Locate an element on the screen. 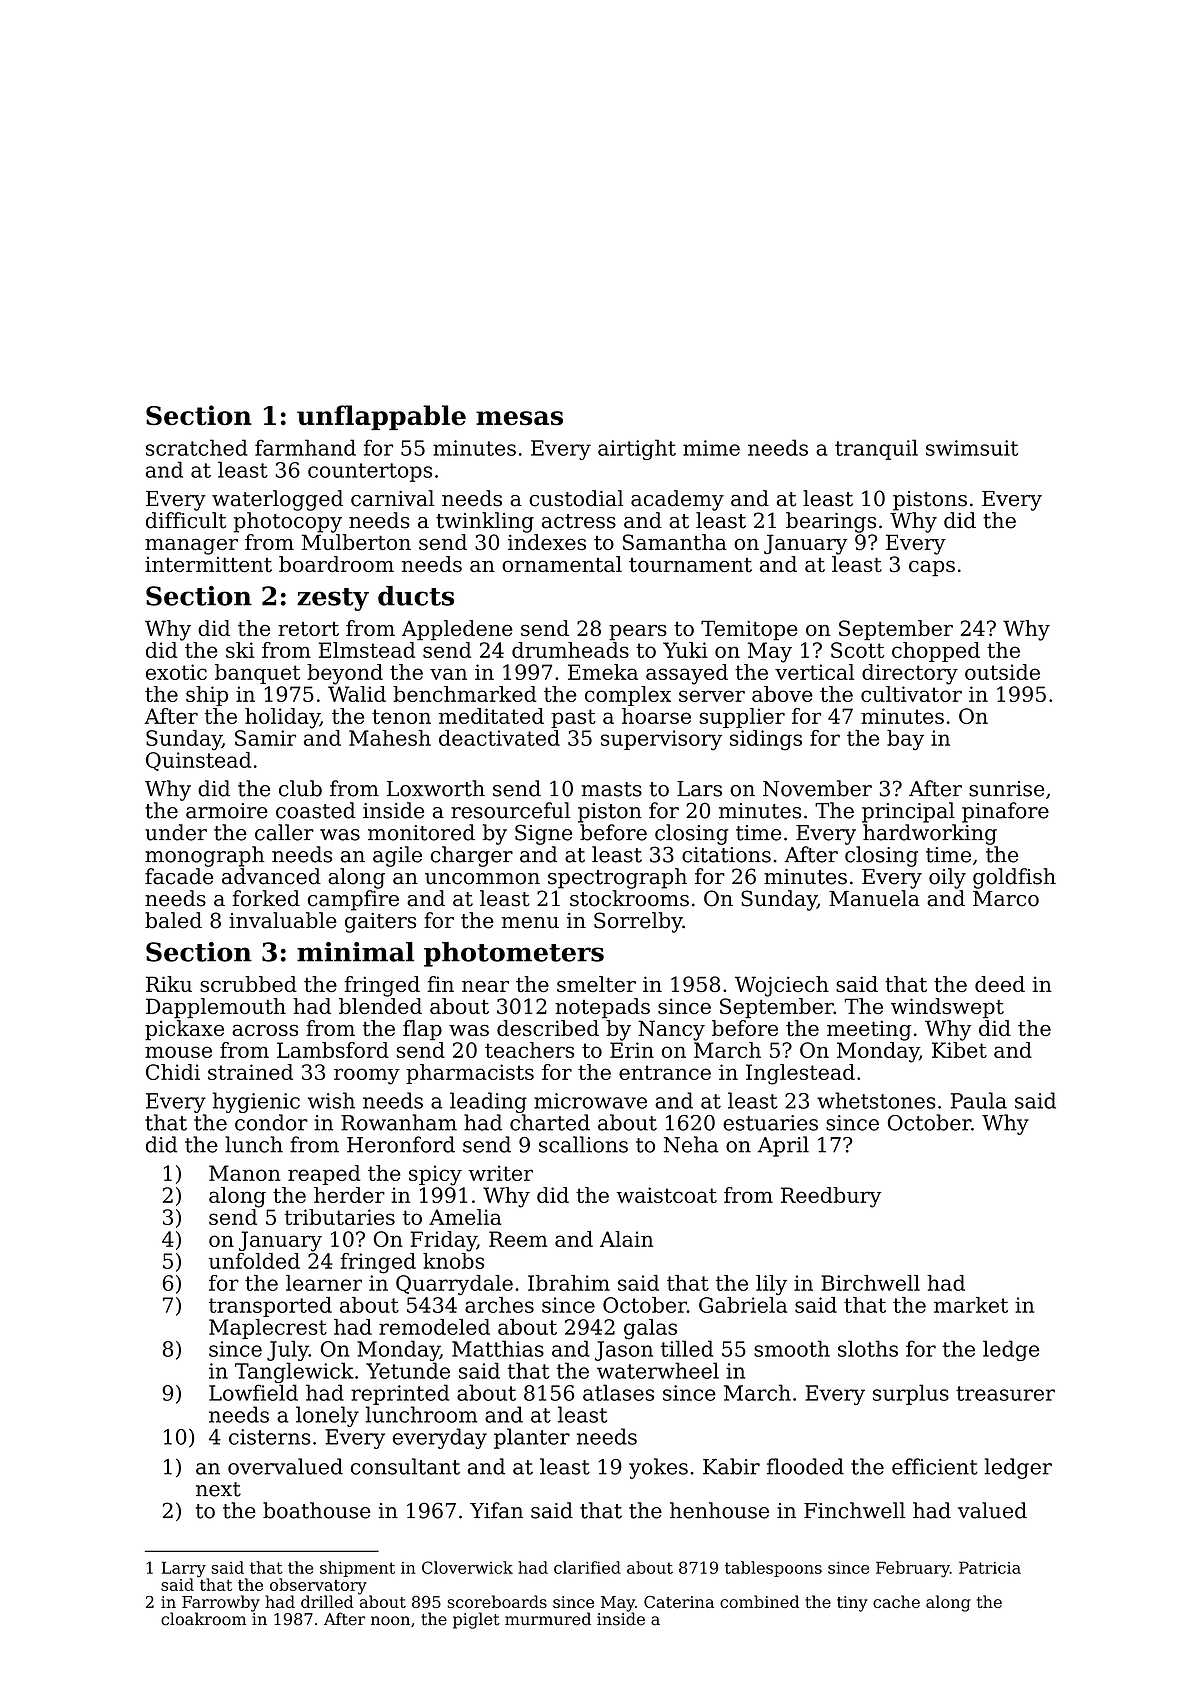  sunrise is located at coordinates (1006, 789).
